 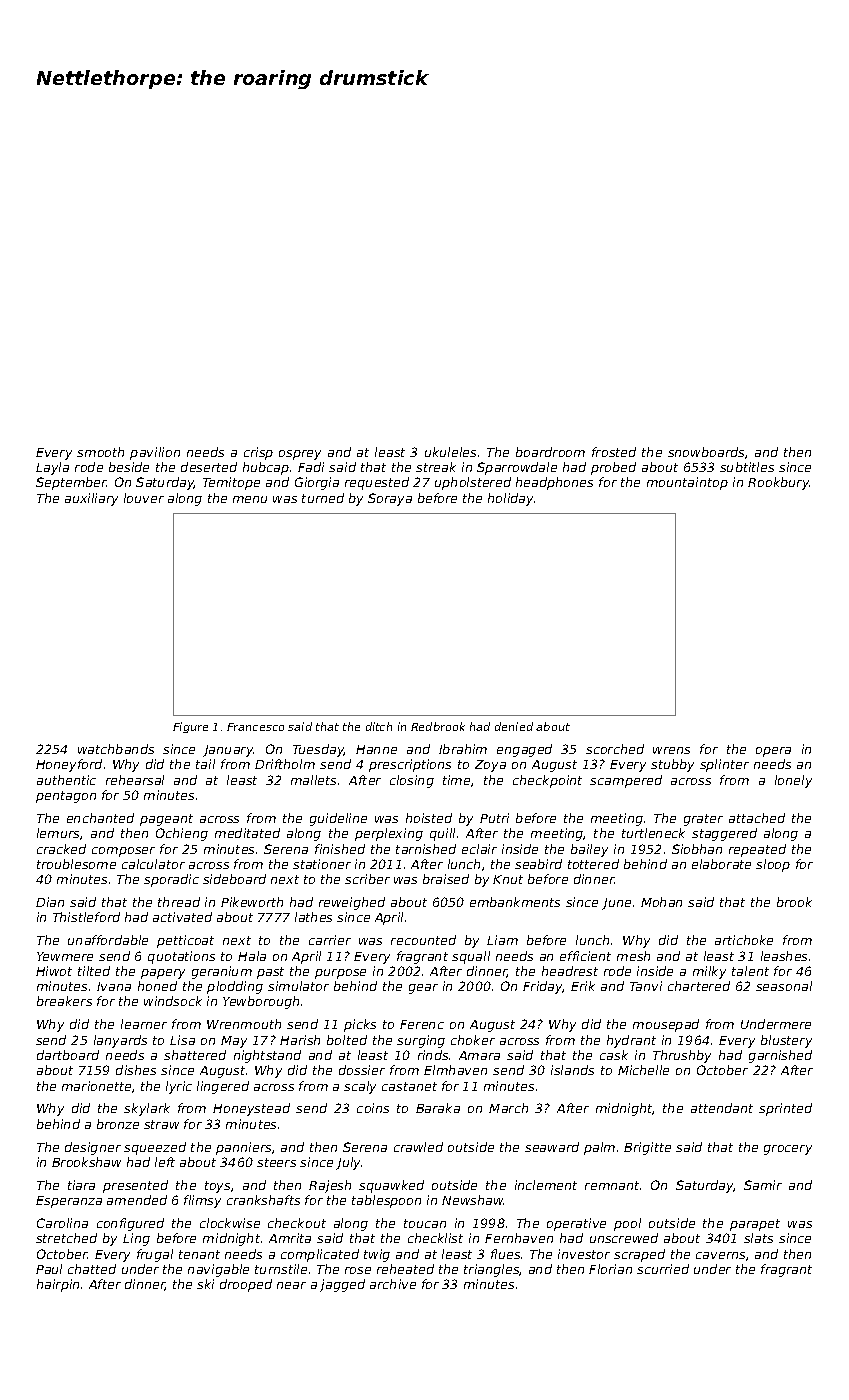 I want to click on holiday, so click(x=510, y=499).
